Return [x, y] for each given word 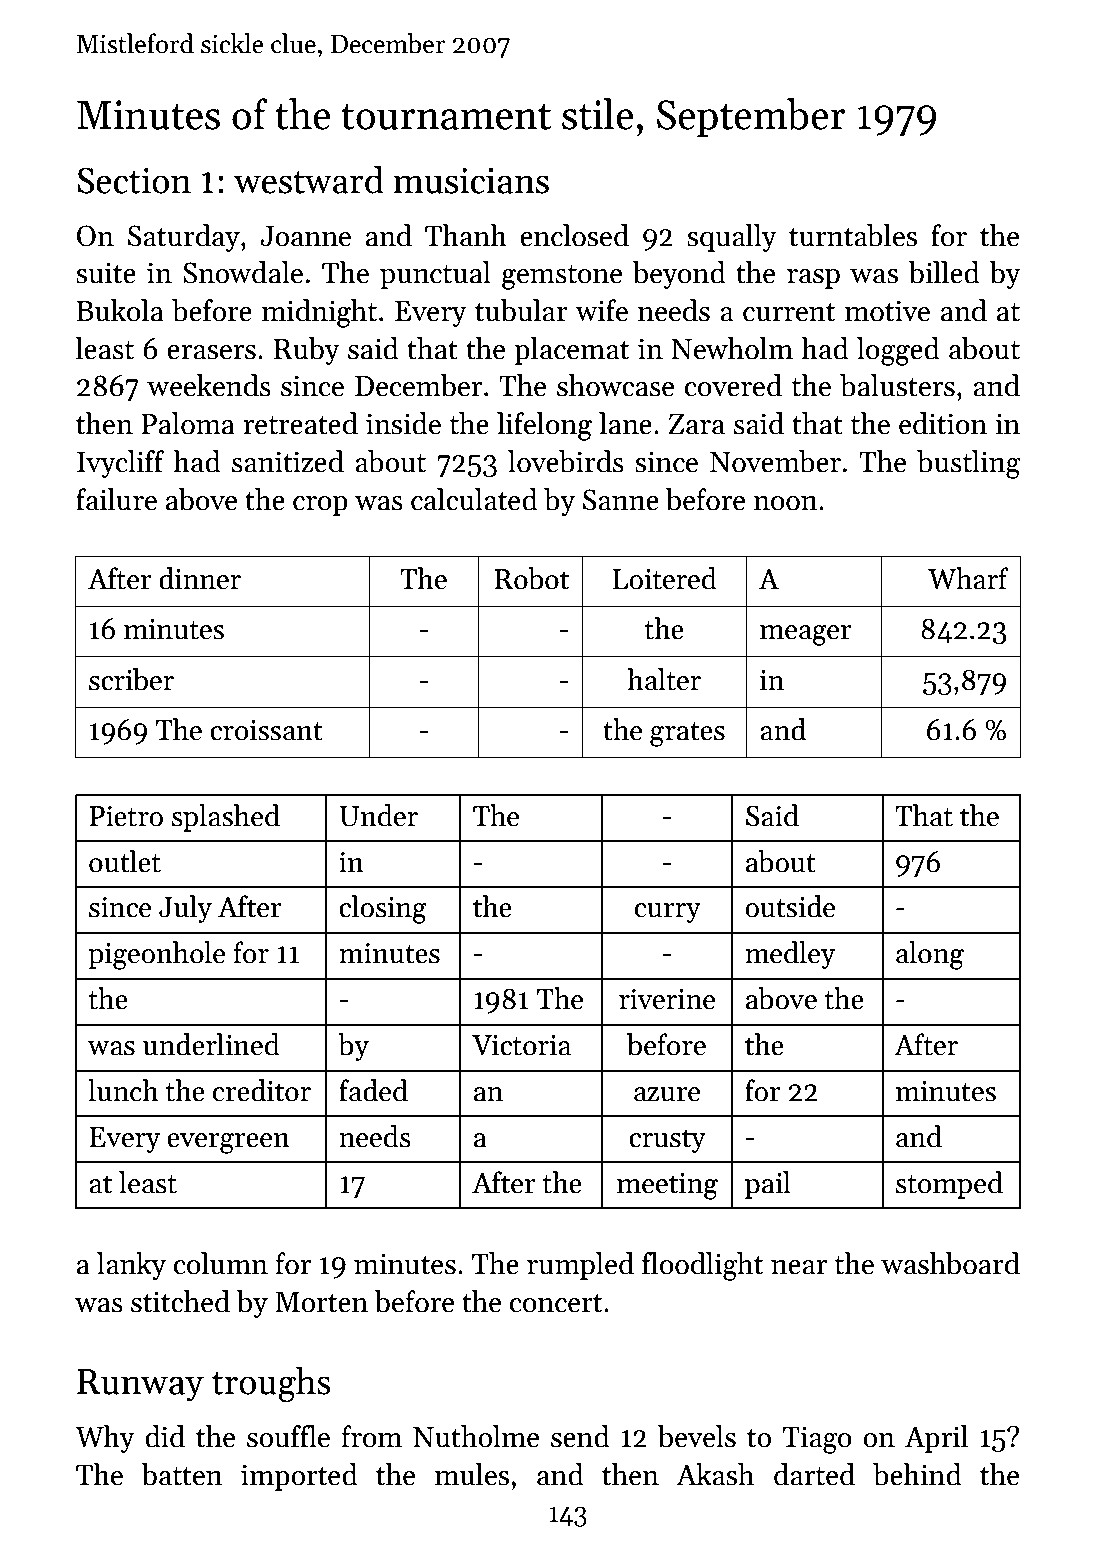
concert [556, 1303]
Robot [531, 578]
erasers [211, 352]
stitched [180, 1301]
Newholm [732, 348]
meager [806, 635]
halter [664, 679]
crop [320, 506]
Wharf [968, 578]
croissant [266, 730]
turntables [853, 235]
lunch [123, 1090]
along [930, 955]
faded [373, 1090]
